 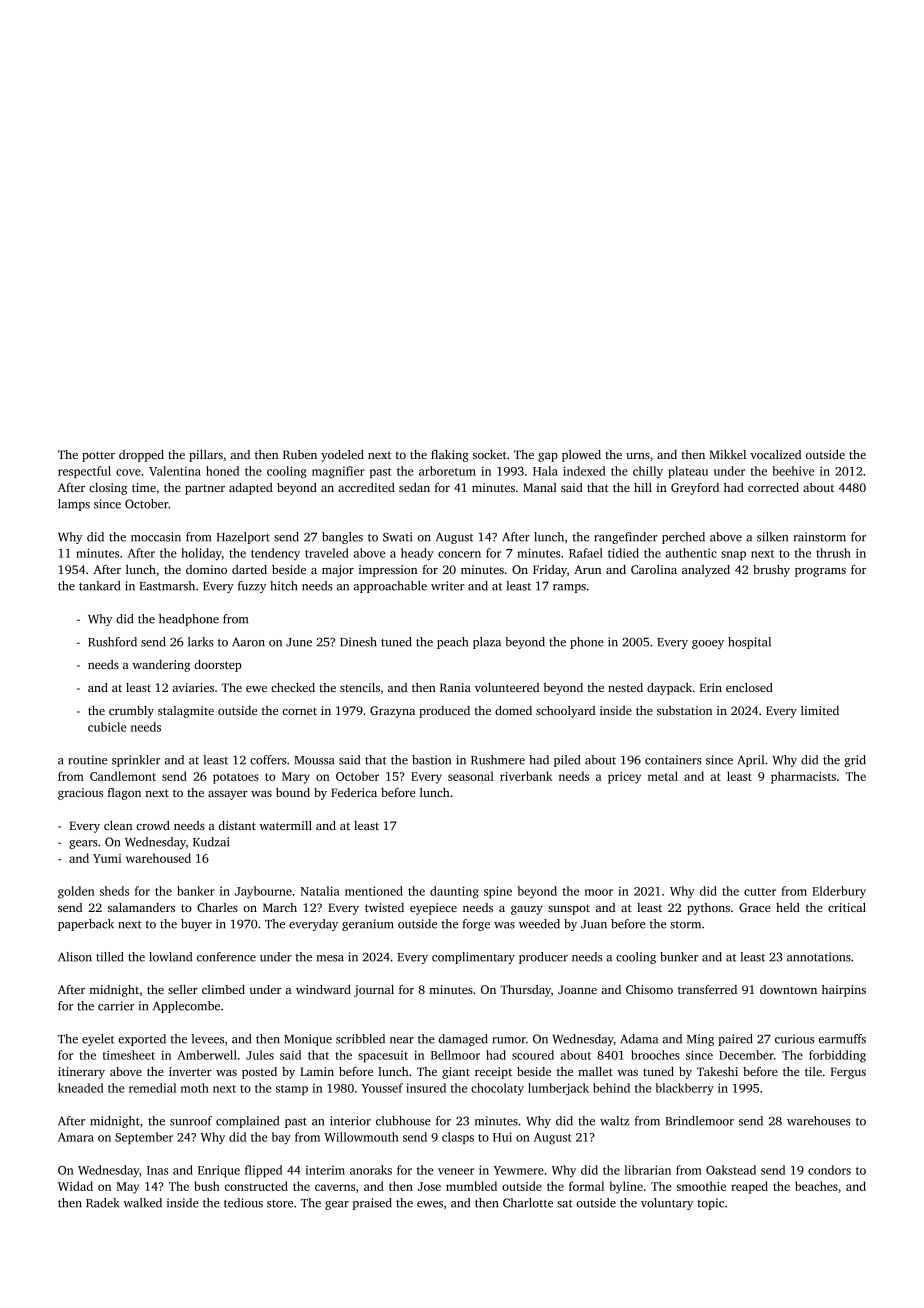 What do you see at coordinates (795, 1039) in the screenshot?
I see `curious` at bounding box center [795, 1039].
